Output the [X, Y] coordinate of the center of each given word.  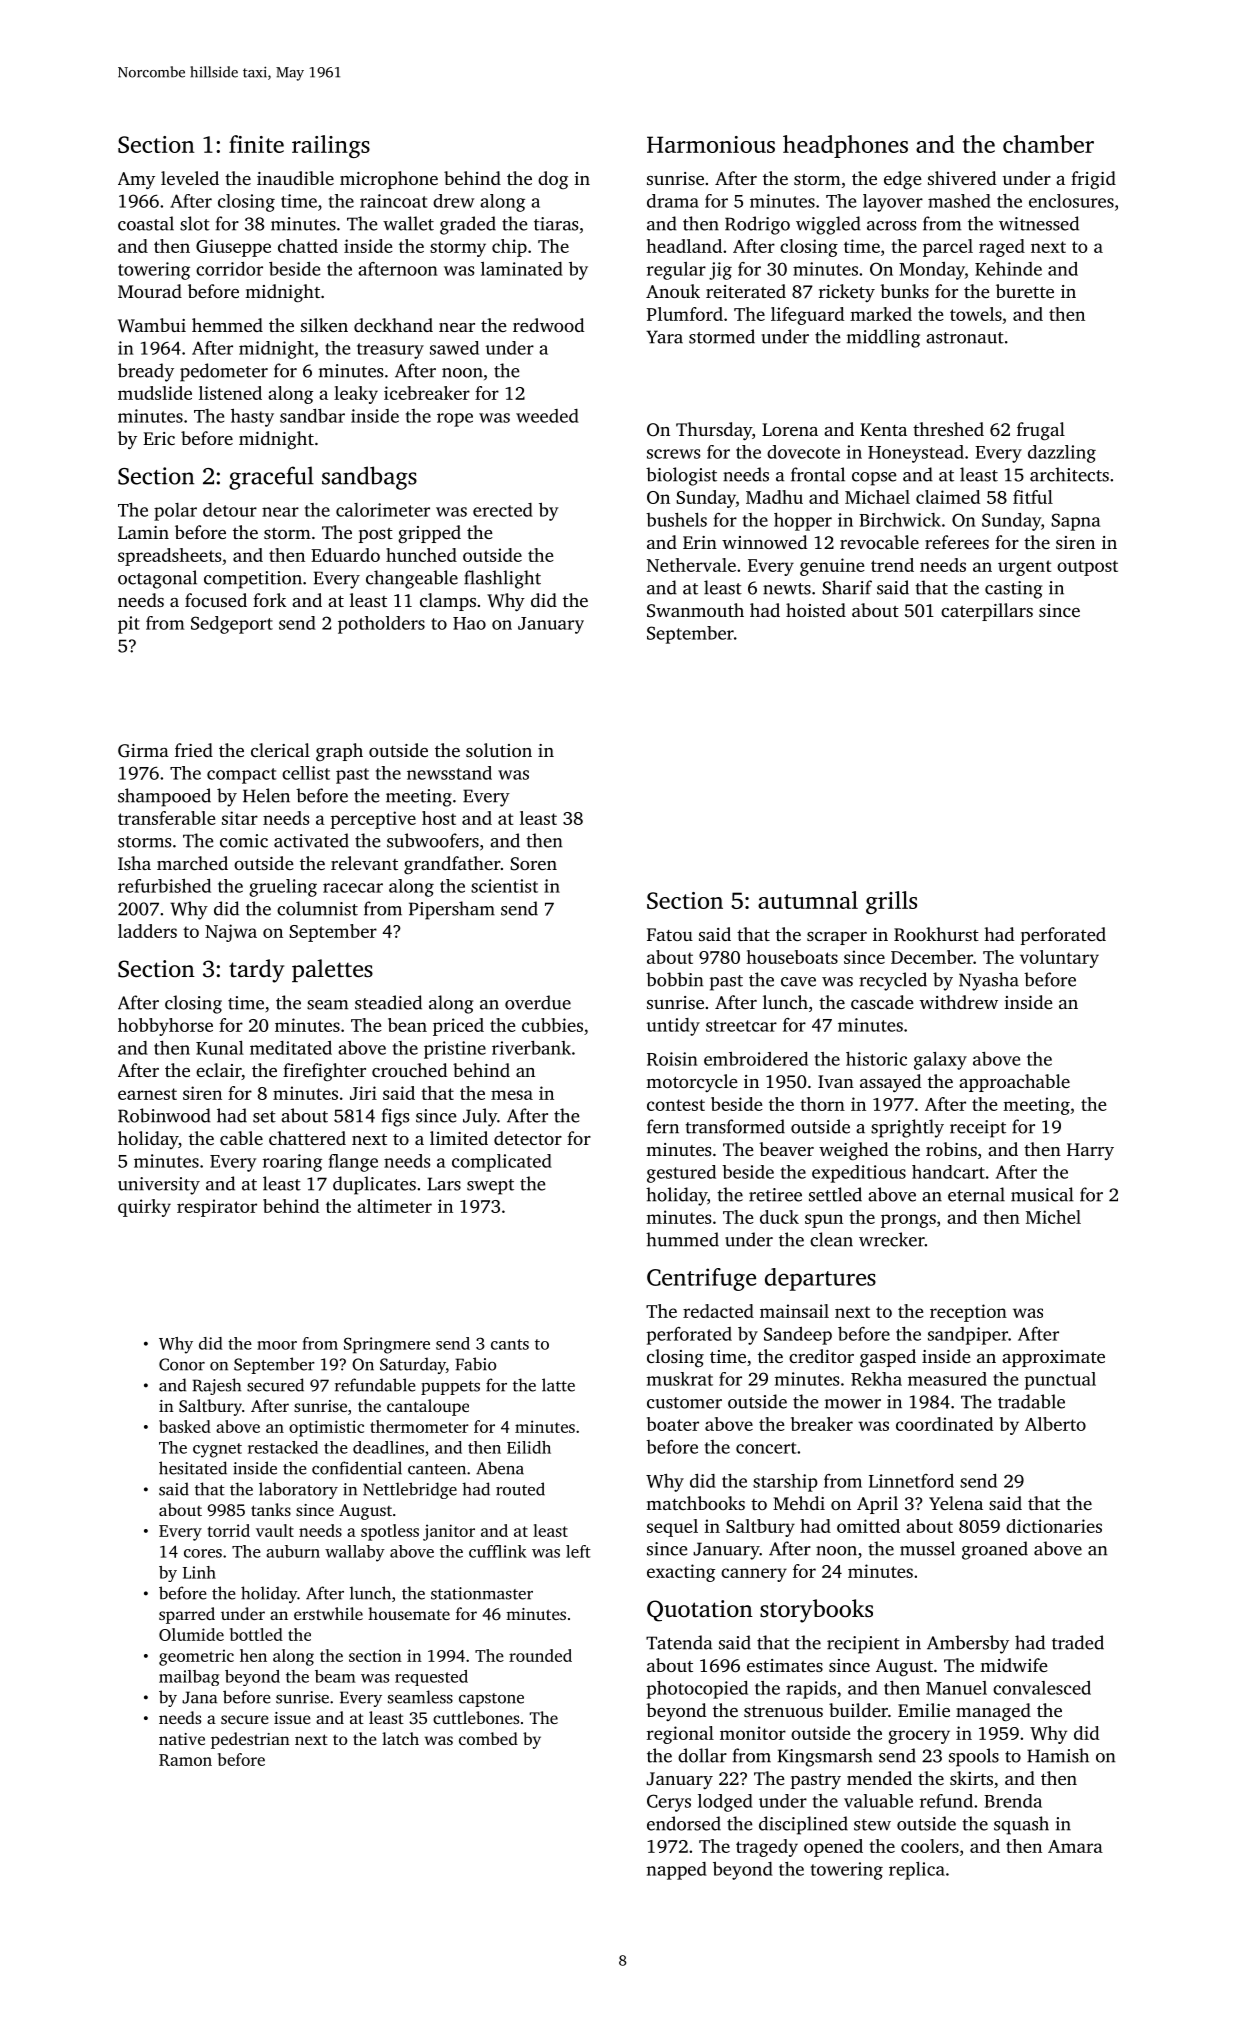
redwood [548, 325]
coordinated [944, 1424]
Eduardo [345, 555]
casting [1014, 590]
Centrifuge [701, 1279]
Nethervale [691, 565]
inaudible [295, 178]
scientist [504, 886]
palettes [332, 970]
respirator [217, 1208]
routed [520, 1489]
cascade [882, 1002]
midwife [1014, 1665]
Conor [182, 1364]
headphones [845, 146]
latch [400, 1738]
